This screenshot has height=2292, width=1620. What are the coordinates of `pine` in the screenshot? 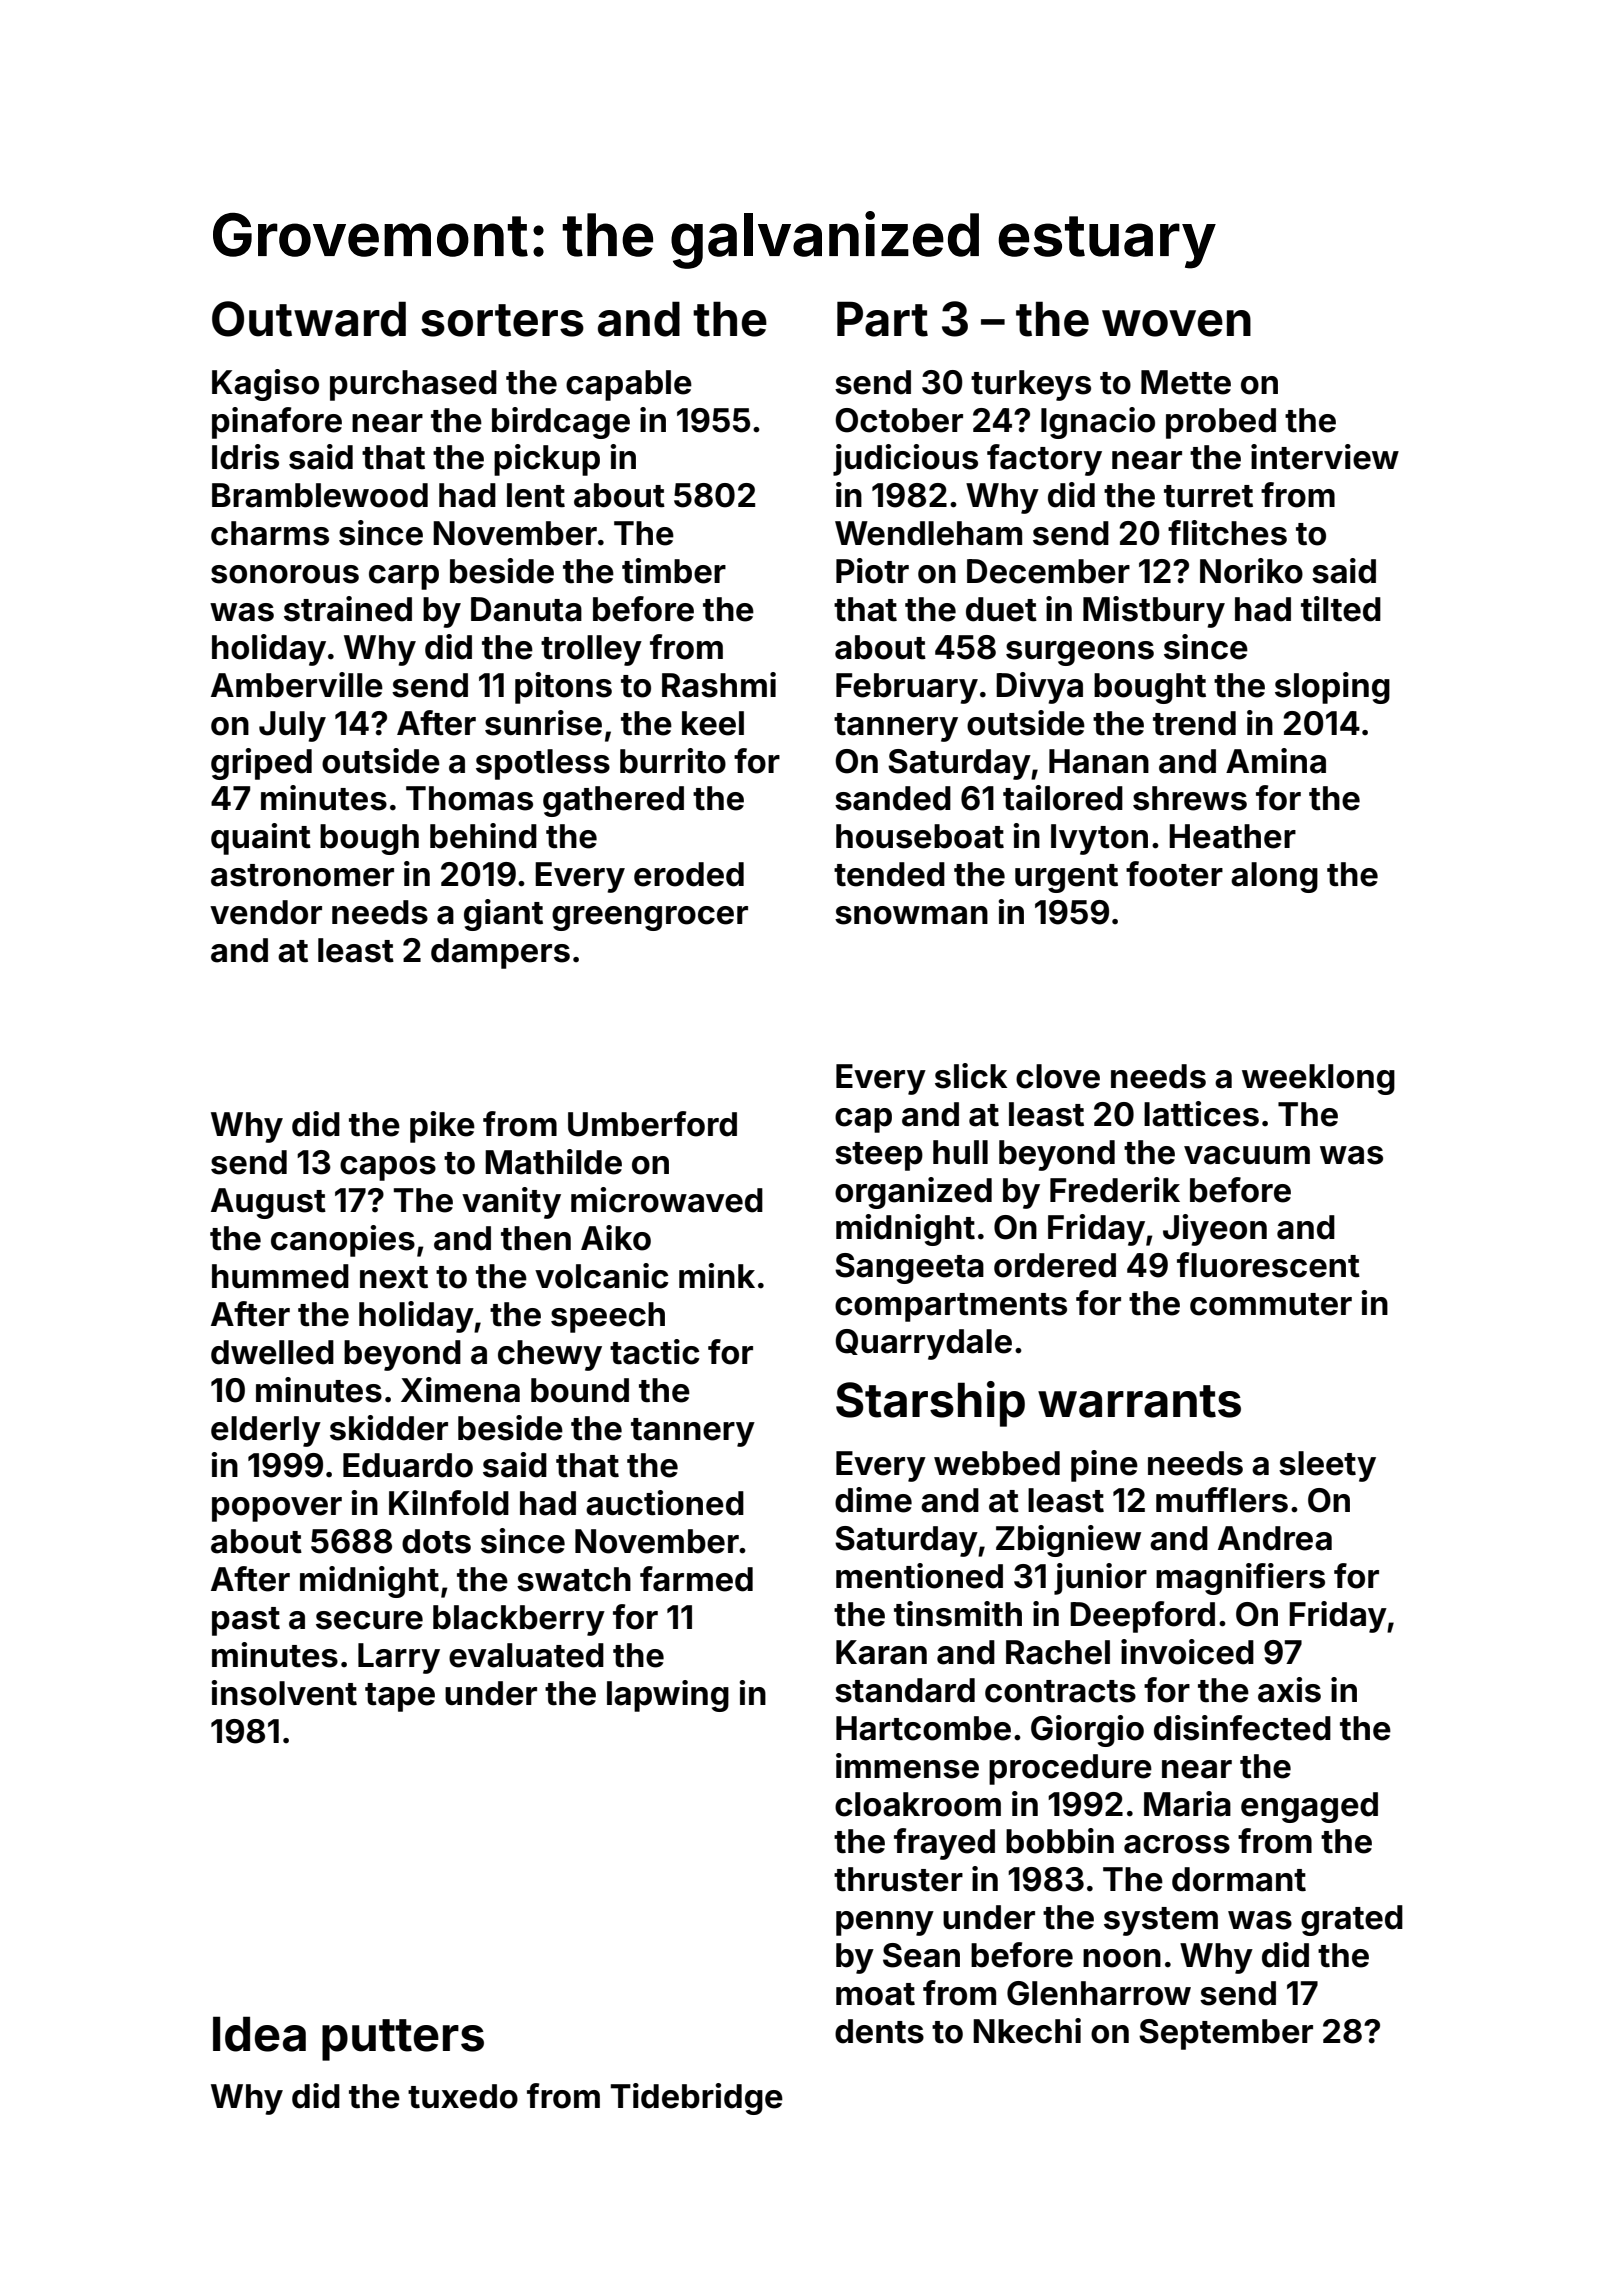 It's located at (1104, 1466).
